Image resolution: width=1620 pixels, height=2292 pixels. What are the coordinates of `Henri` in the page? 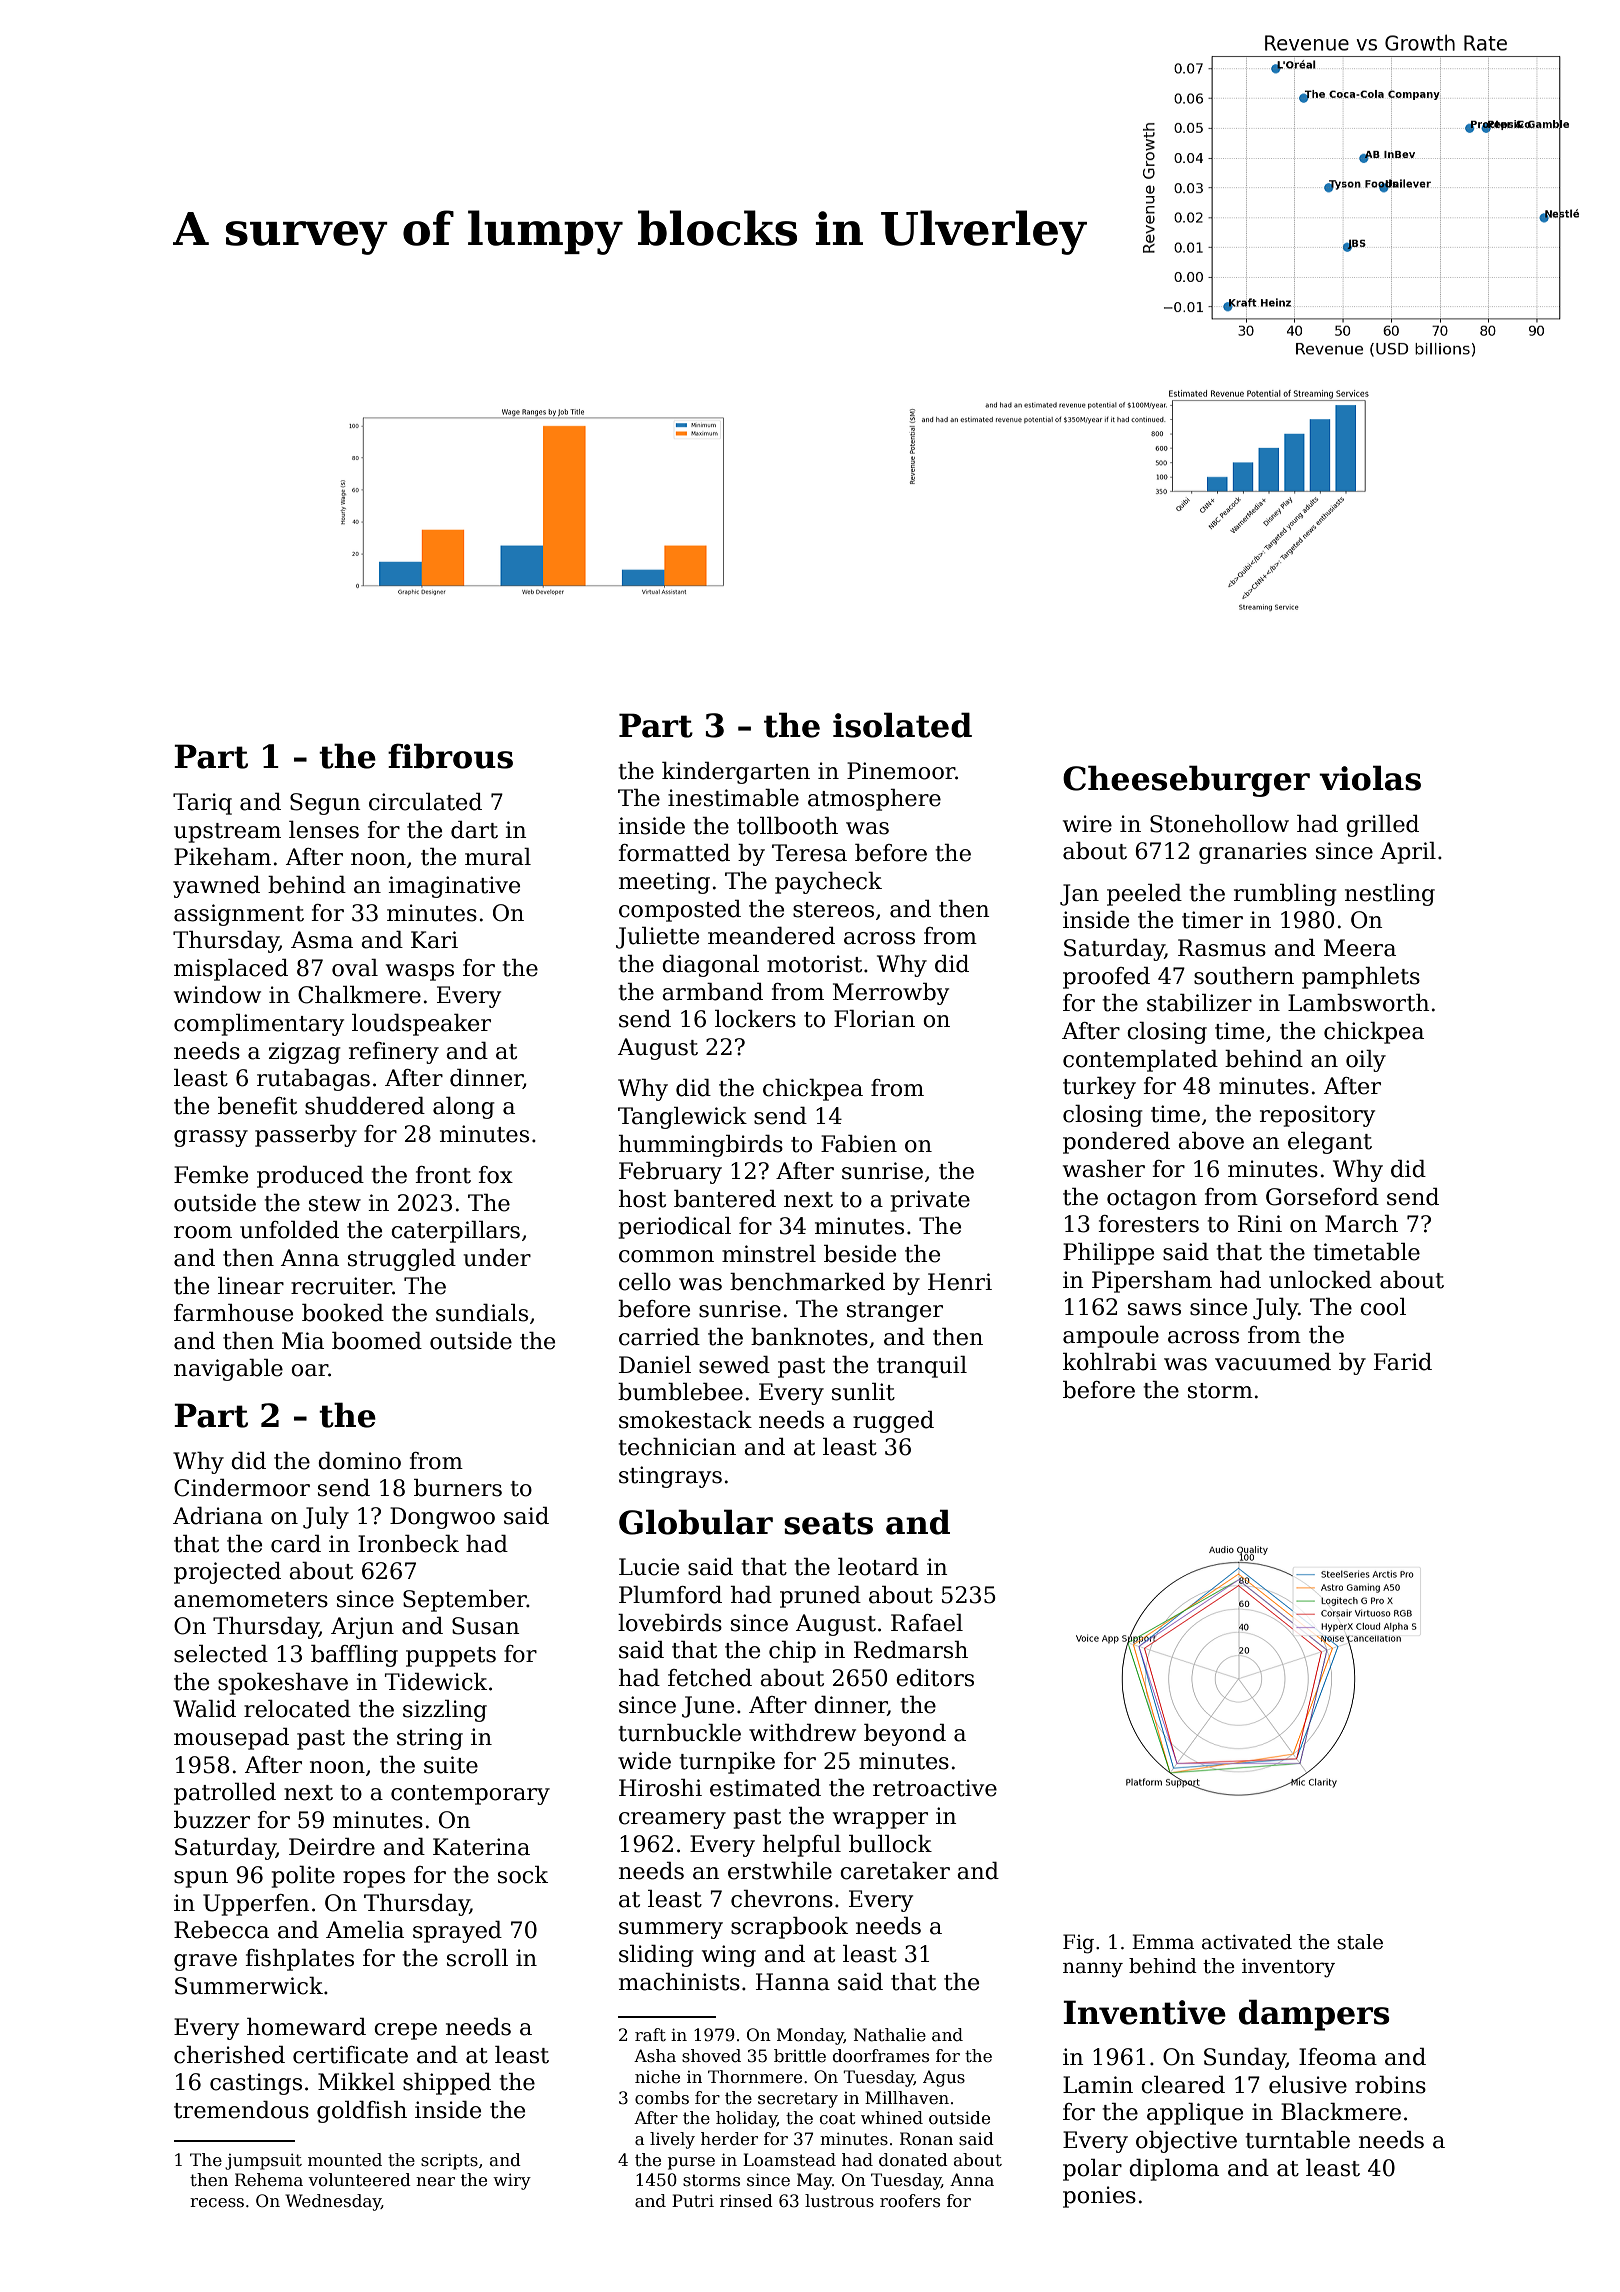 It's located at (960, 1282).
